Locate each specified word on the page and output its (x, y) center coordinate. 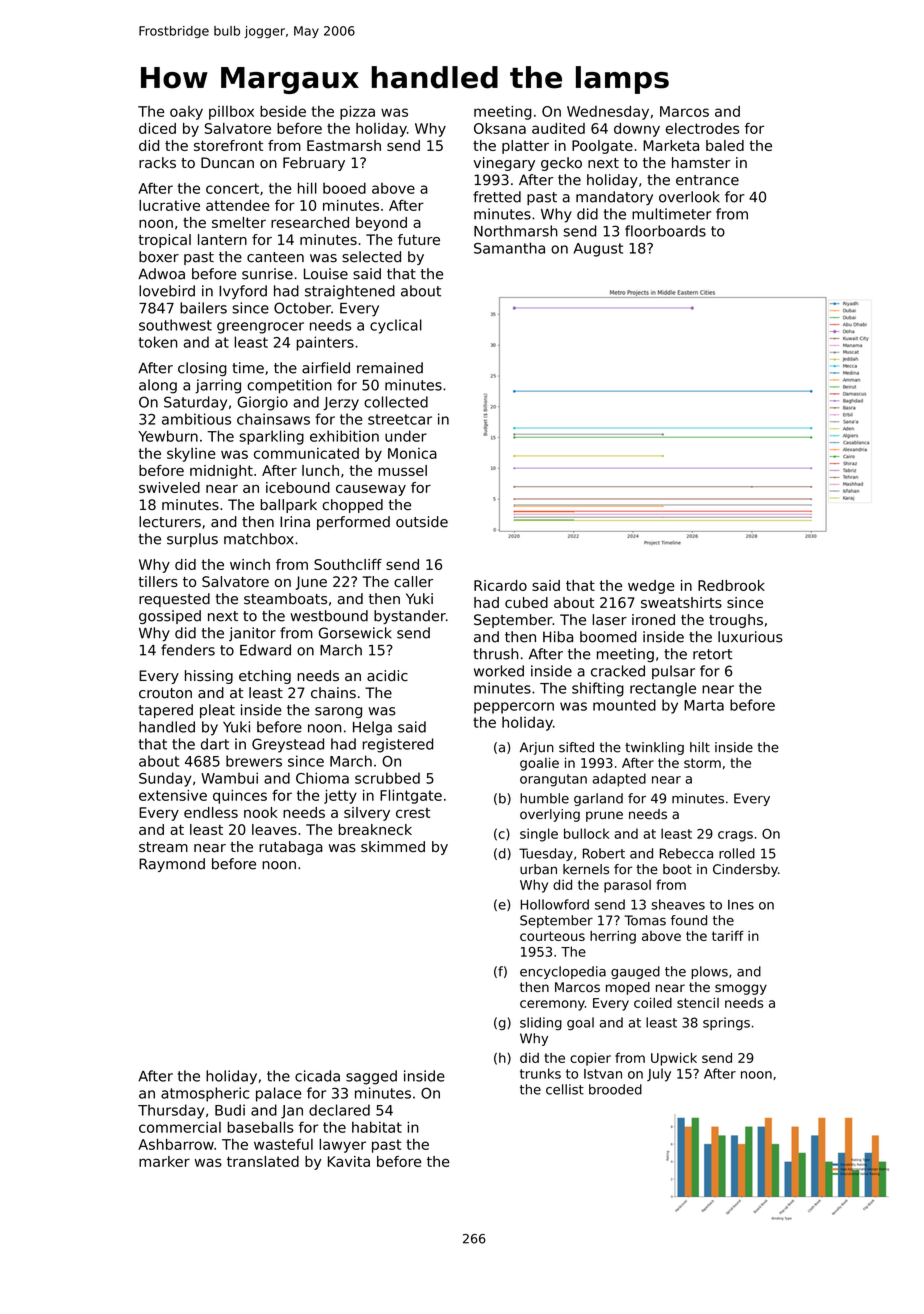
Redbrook (731, 585)
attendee (238, 205)
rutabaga (291, 848)
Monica (412, 453)
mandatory (614, 198)
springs (726, 1023)
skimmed (393, 846)
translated (263, 1161)
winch (250, 564)
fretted (497, 197)
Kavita (349, 1161)
